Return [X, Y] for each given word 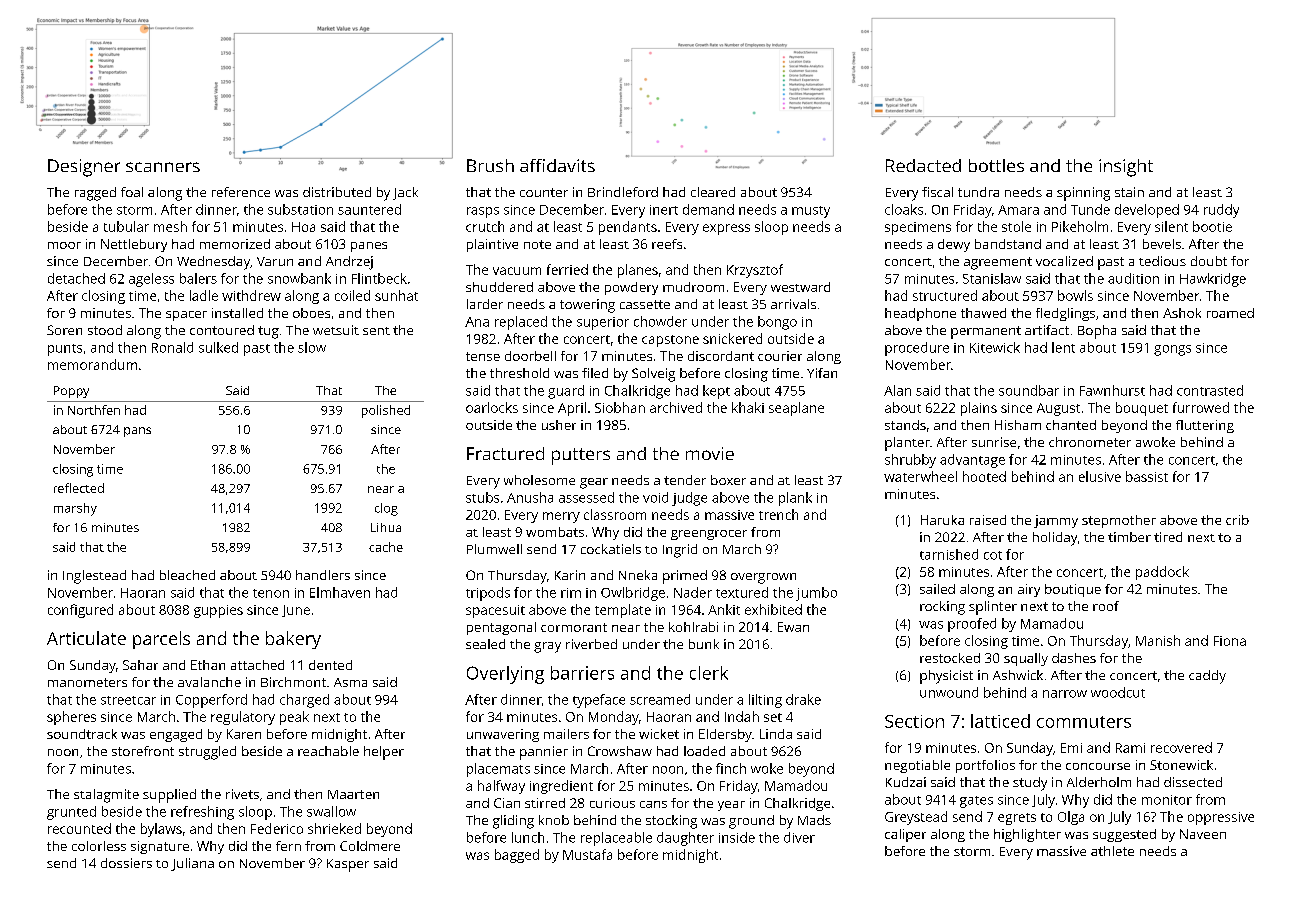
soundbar [1029, 390]
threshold [519, 373]
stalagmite [106, 796]
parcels [161, 640]
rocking [942, 608]
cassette [645, 304]
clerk [709, 673]
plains [979, 409]
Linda [776, 734]
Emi [1071, 748]
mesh [170, 226]
